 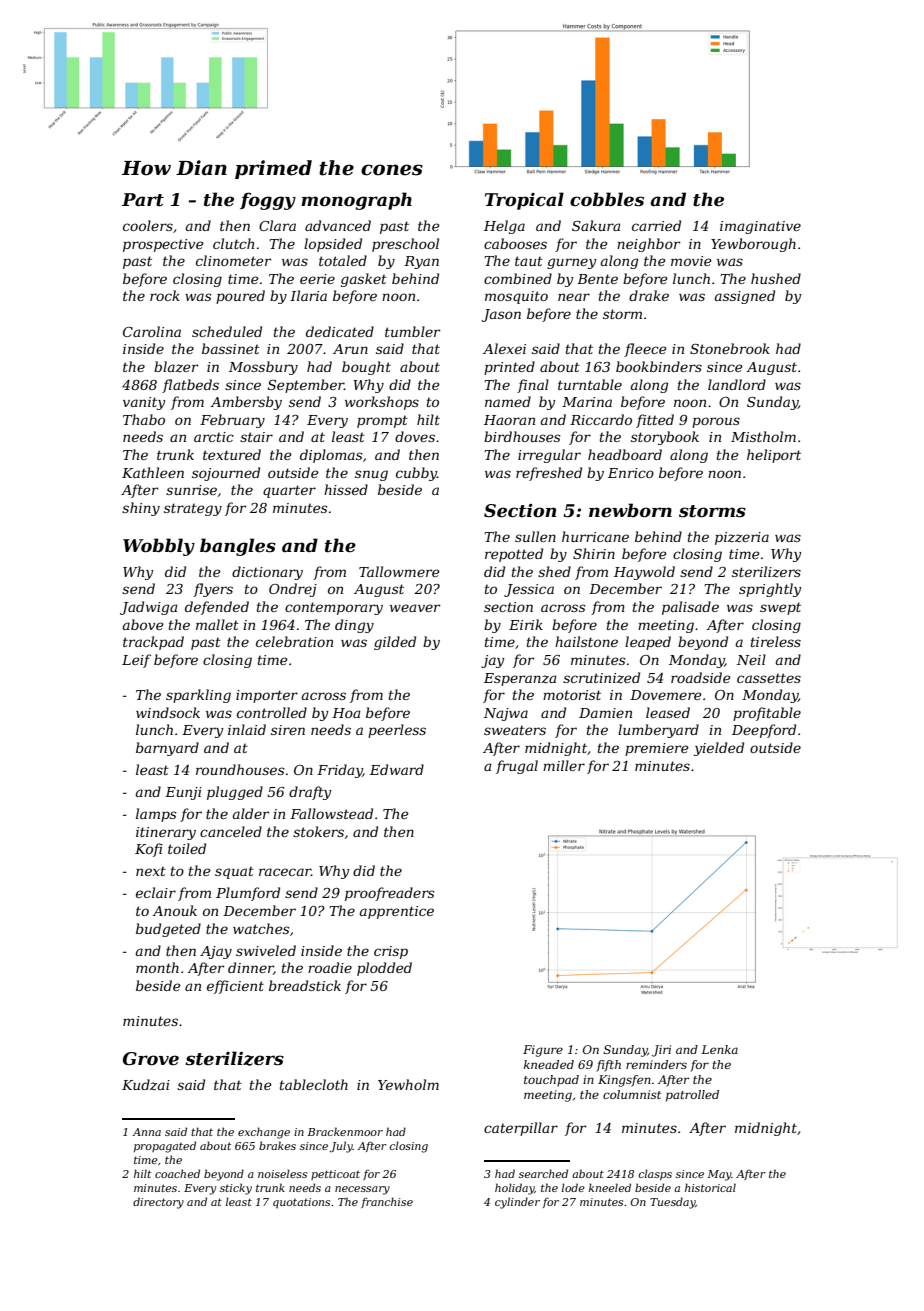 What do you see at coordinates (356, 201) in the screenshot?
I see `monograph` at bounding box center [356, 201].
